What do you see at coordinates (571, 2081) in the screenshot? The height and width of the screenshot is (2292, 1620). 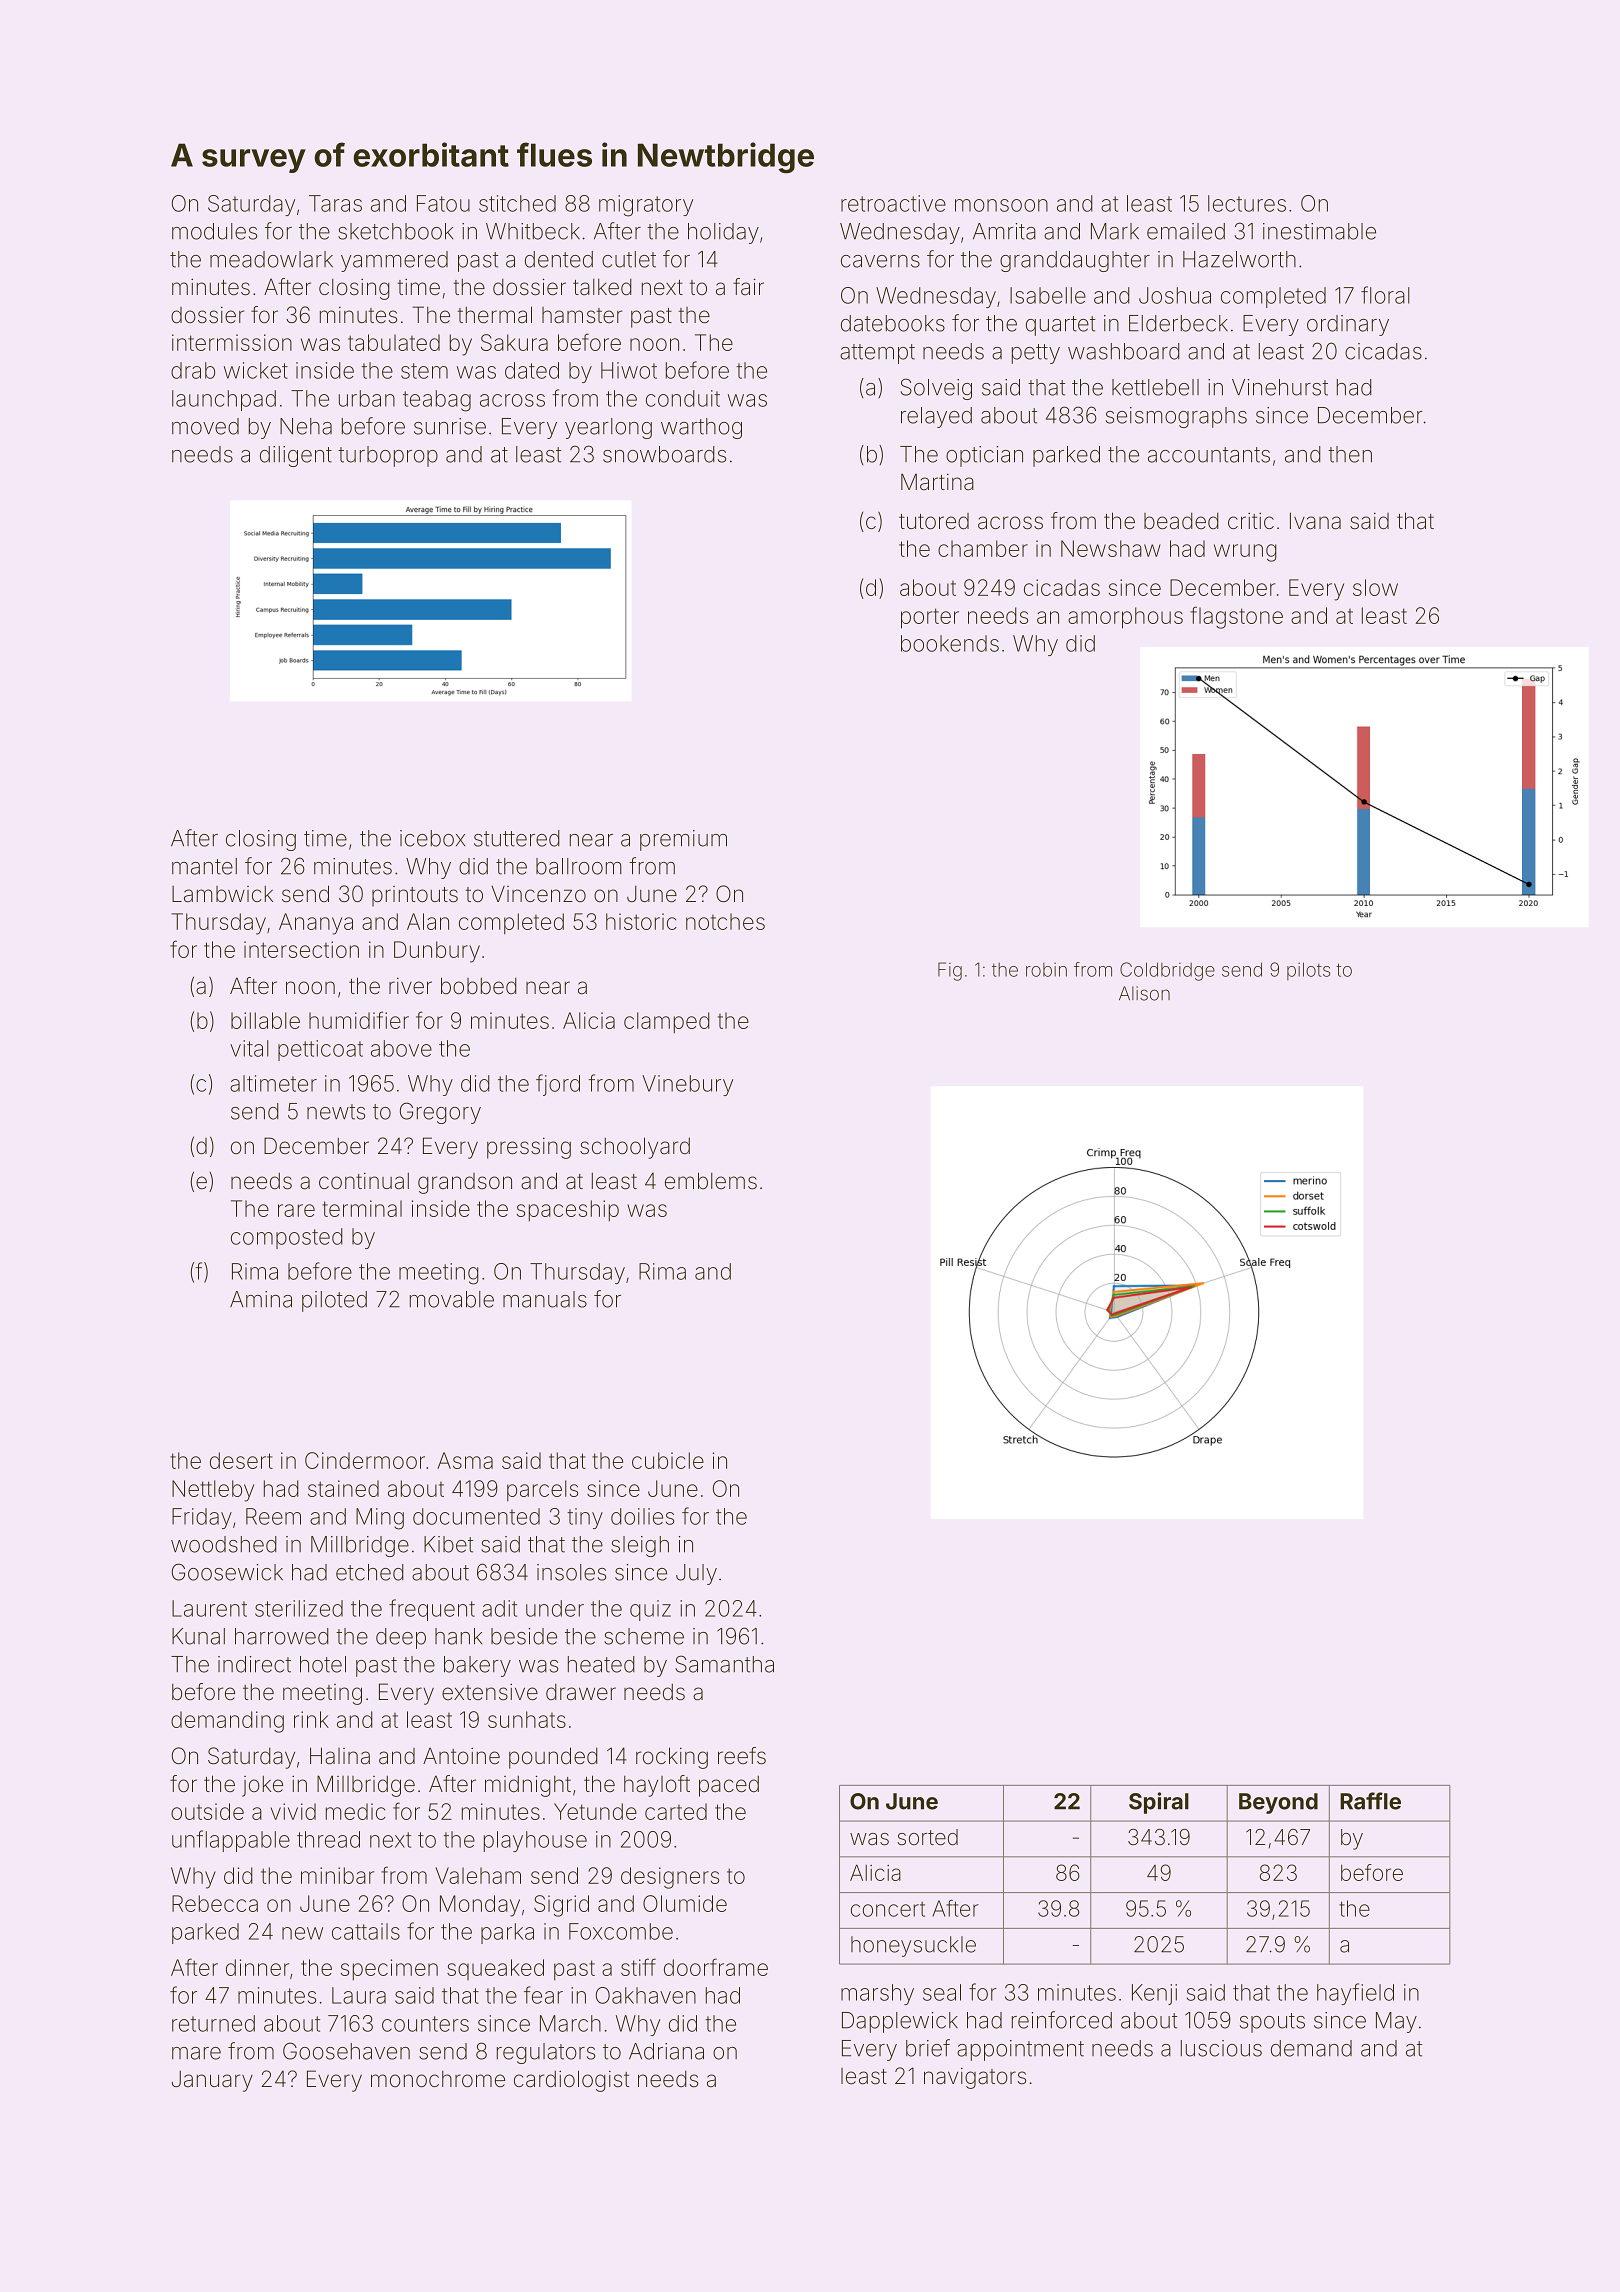 I see `cardiologist` at bounding box center [571, 2081].
